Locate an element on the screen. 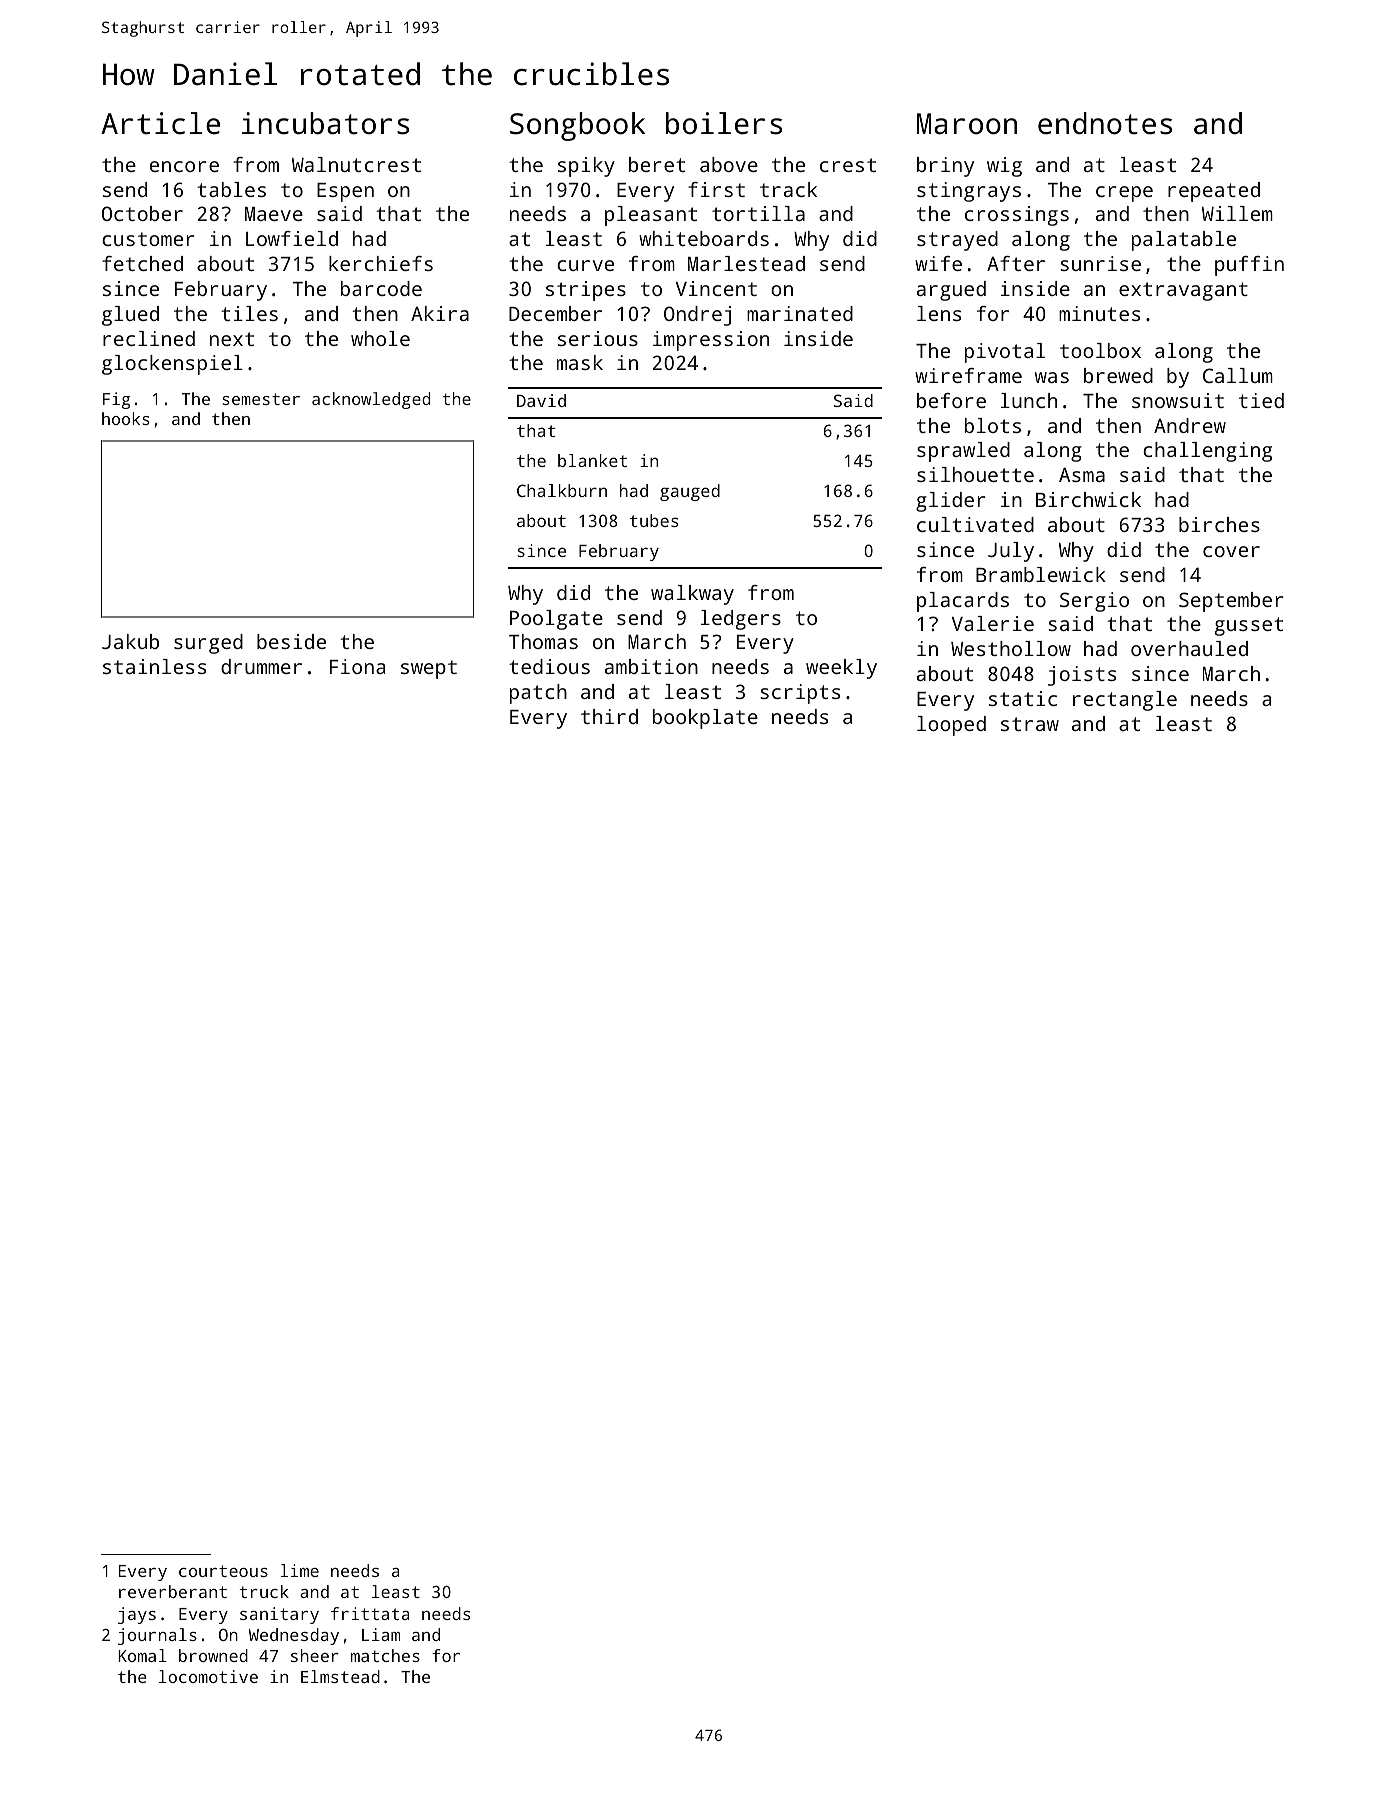 The width and height of the screenshot is (1390, 1799). lime is located at coordinates (300, 1570).
